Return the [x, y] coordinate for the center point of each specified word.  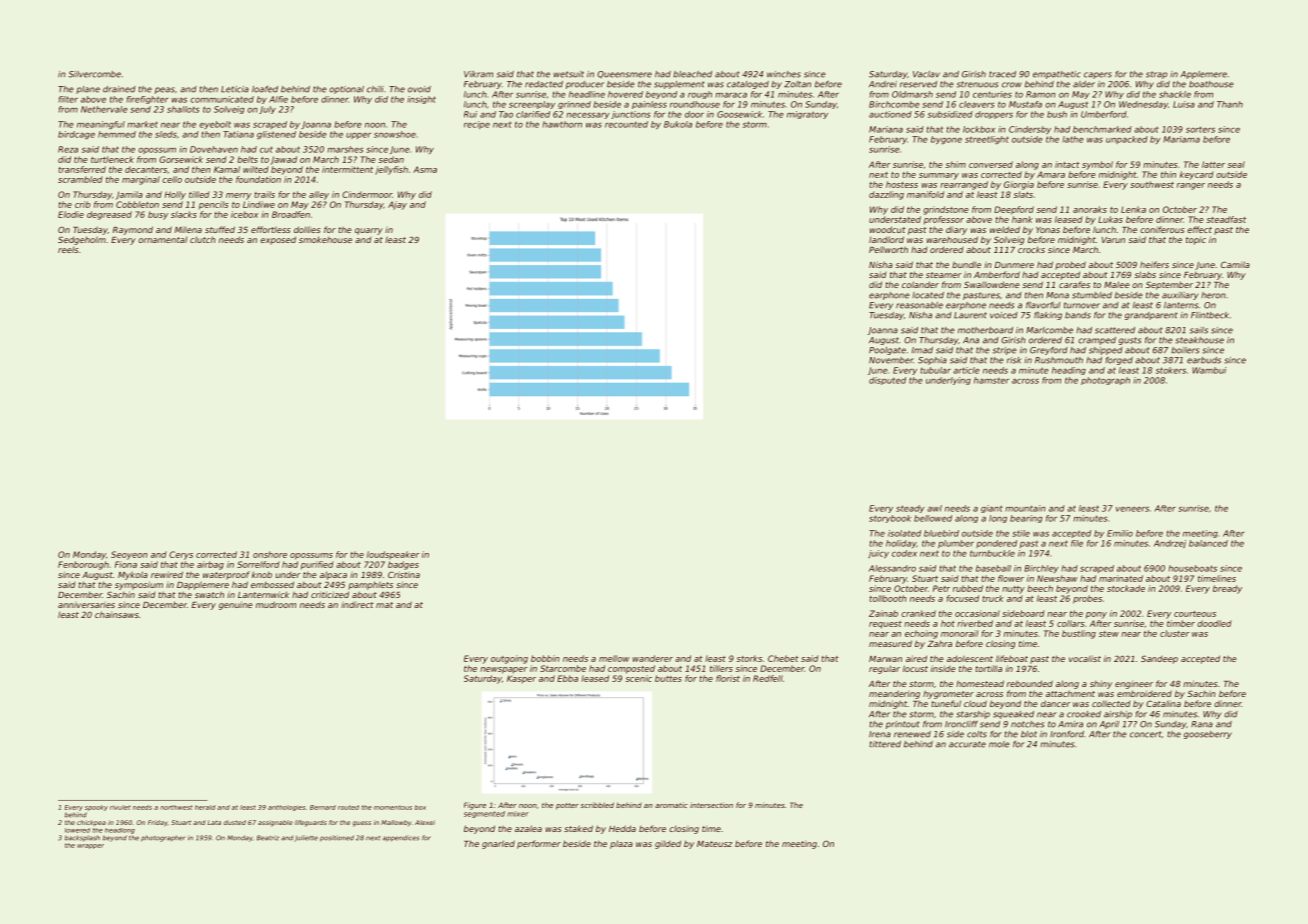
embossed [272, 584]
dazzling [886, 195]
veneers [1132, 509]
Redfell [768, 678]
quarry [369, 231]
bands [1078, 315]
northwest [176, 807]
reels [68, 250]
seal [1236, 164]
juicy [878, 554]
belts [247, 159]
